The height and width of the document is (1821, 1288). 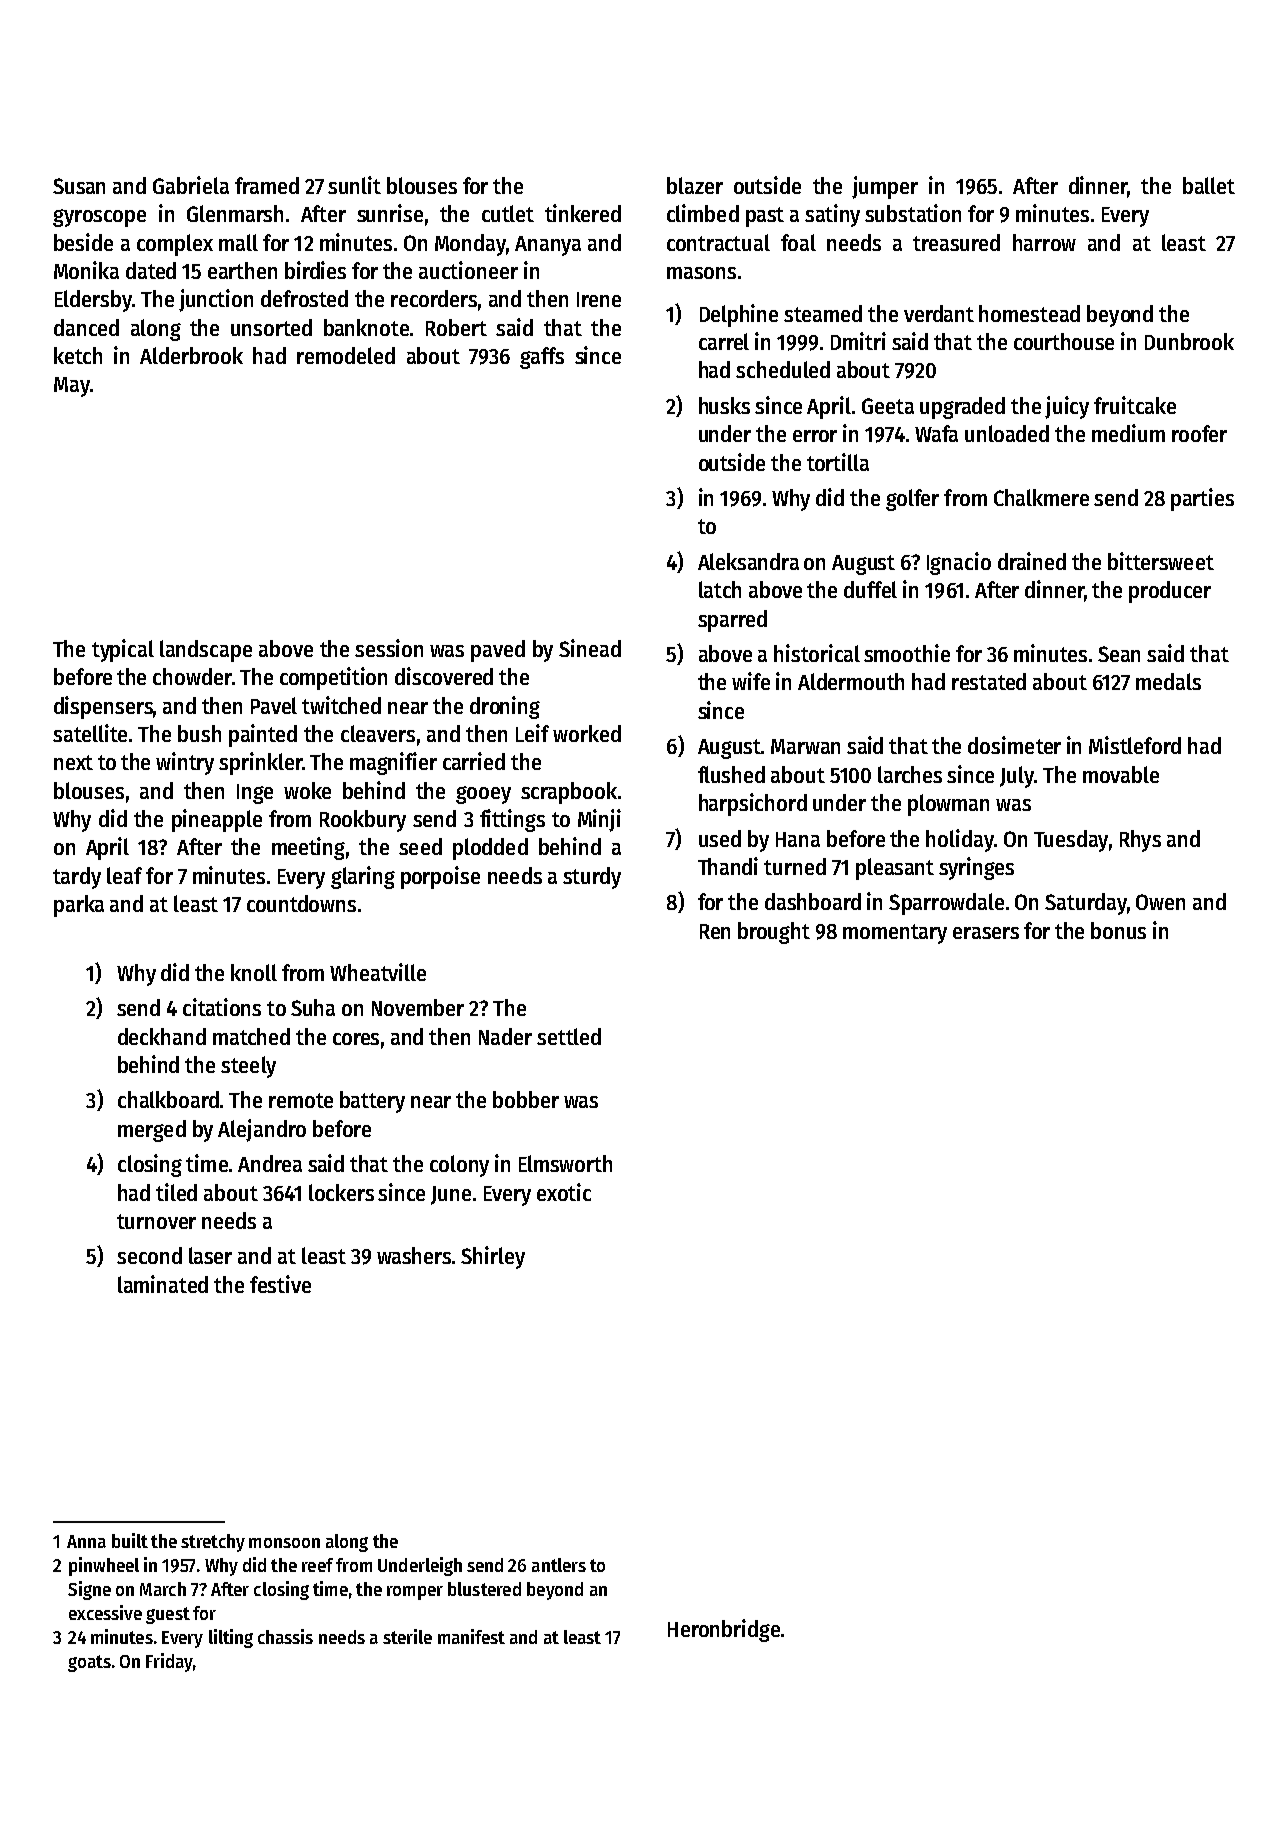 I want to click on sturdy, so click(x=592, y=878).
